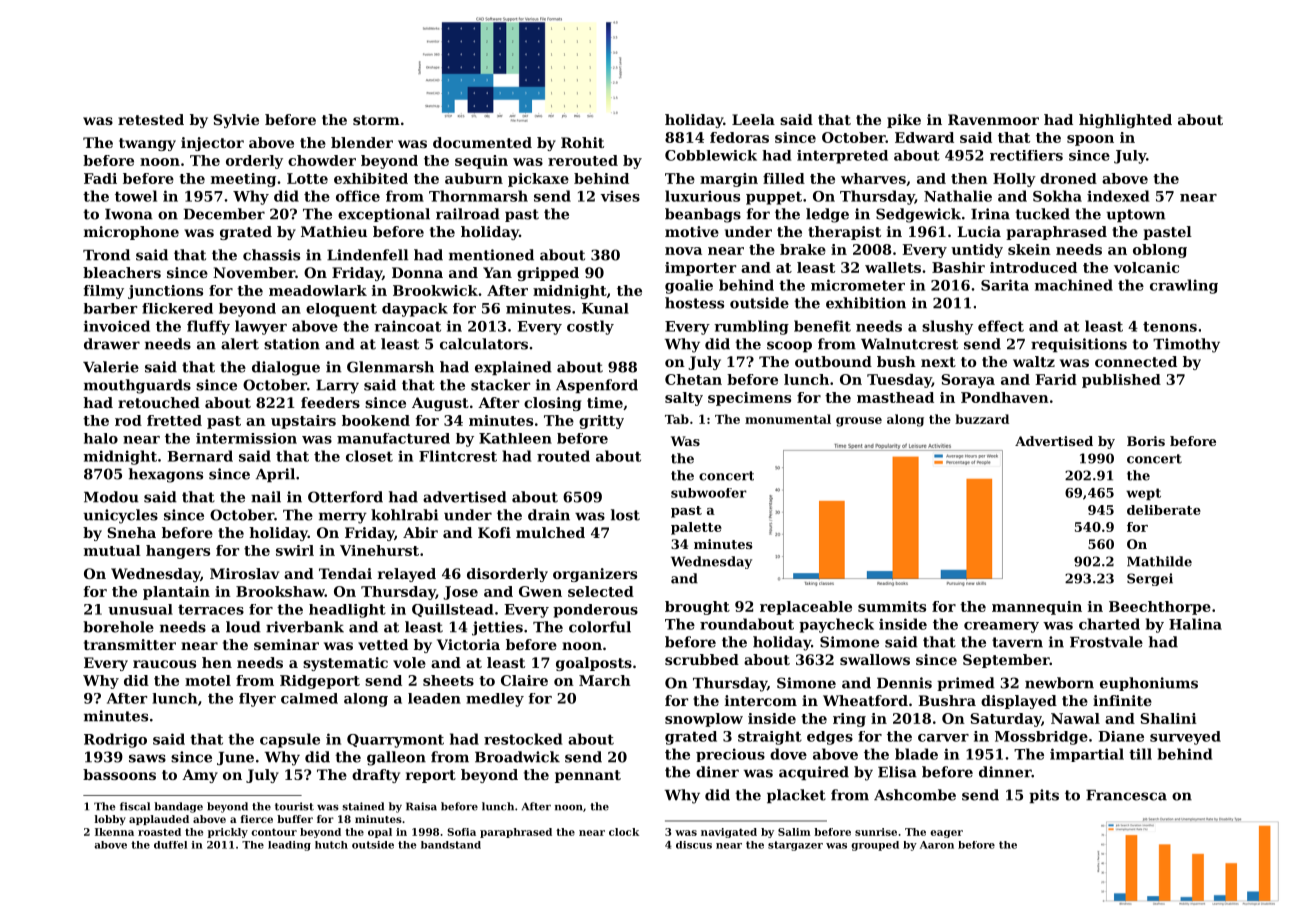  What do you see at coordinates (788, 754) in the screenshot?
I see `dove` at bounding box center [788, 754].
